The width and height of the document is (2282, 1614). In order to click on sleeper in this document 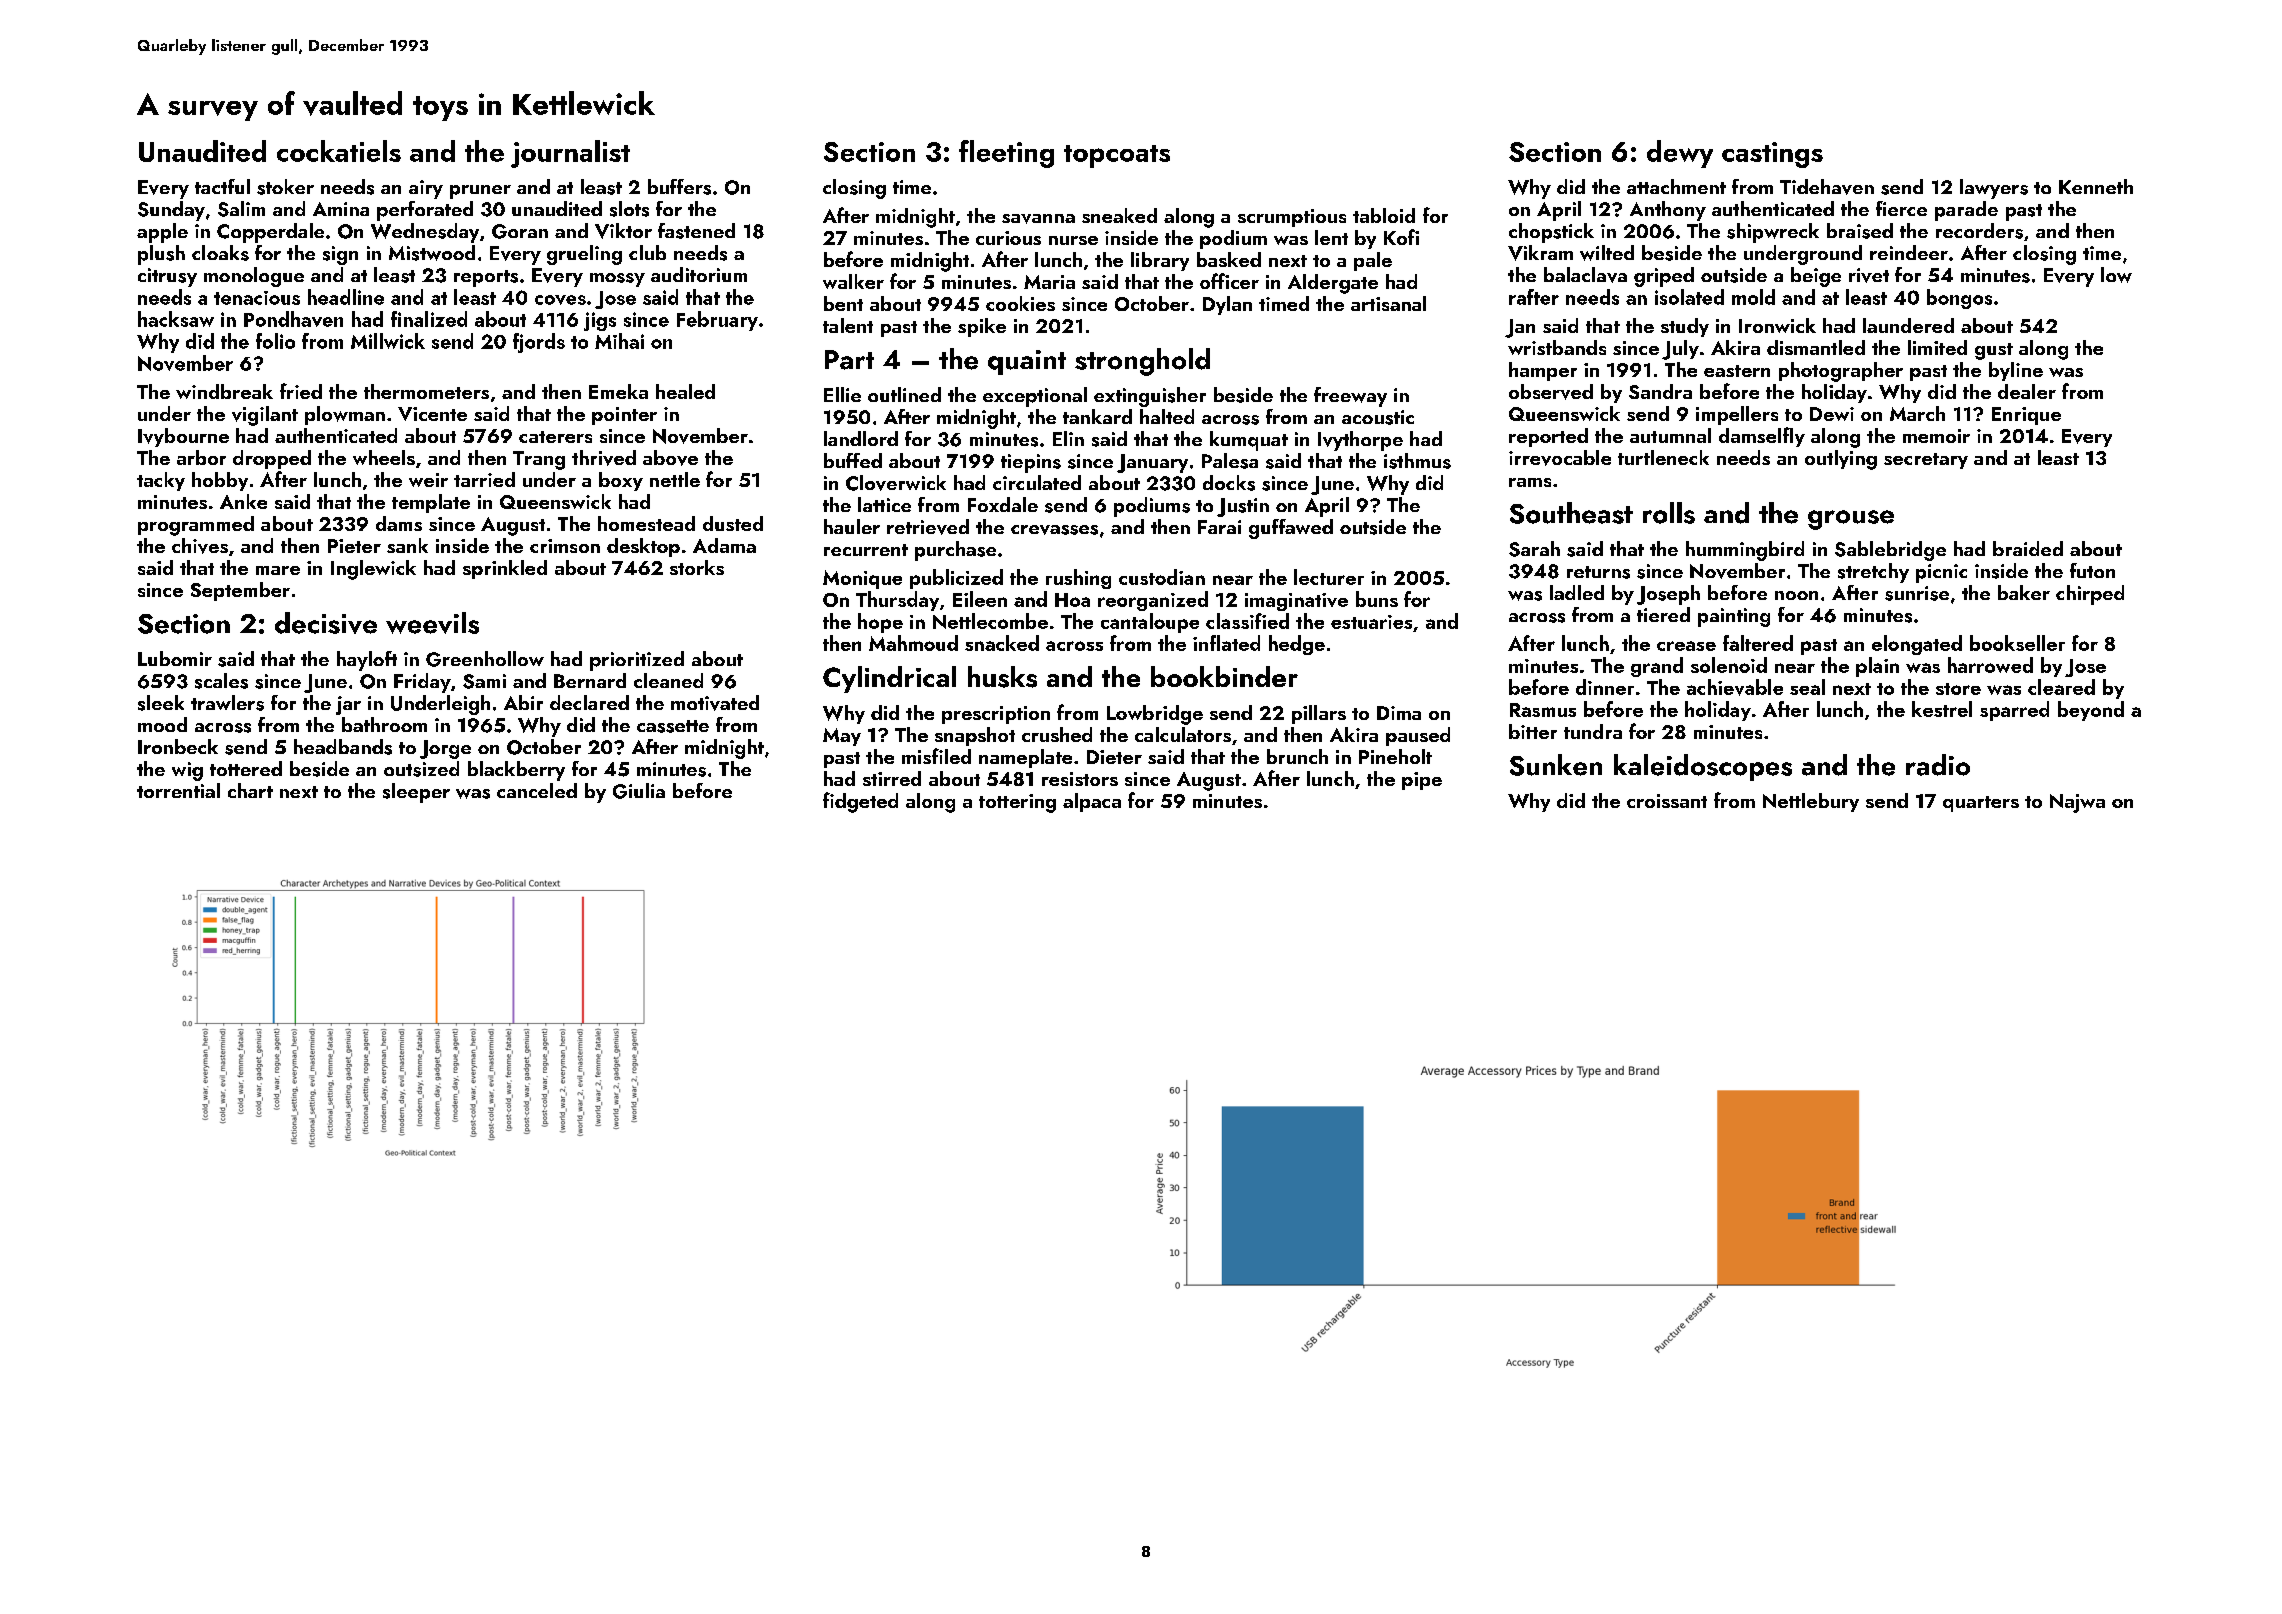, I will do `click(416, 793)`.
